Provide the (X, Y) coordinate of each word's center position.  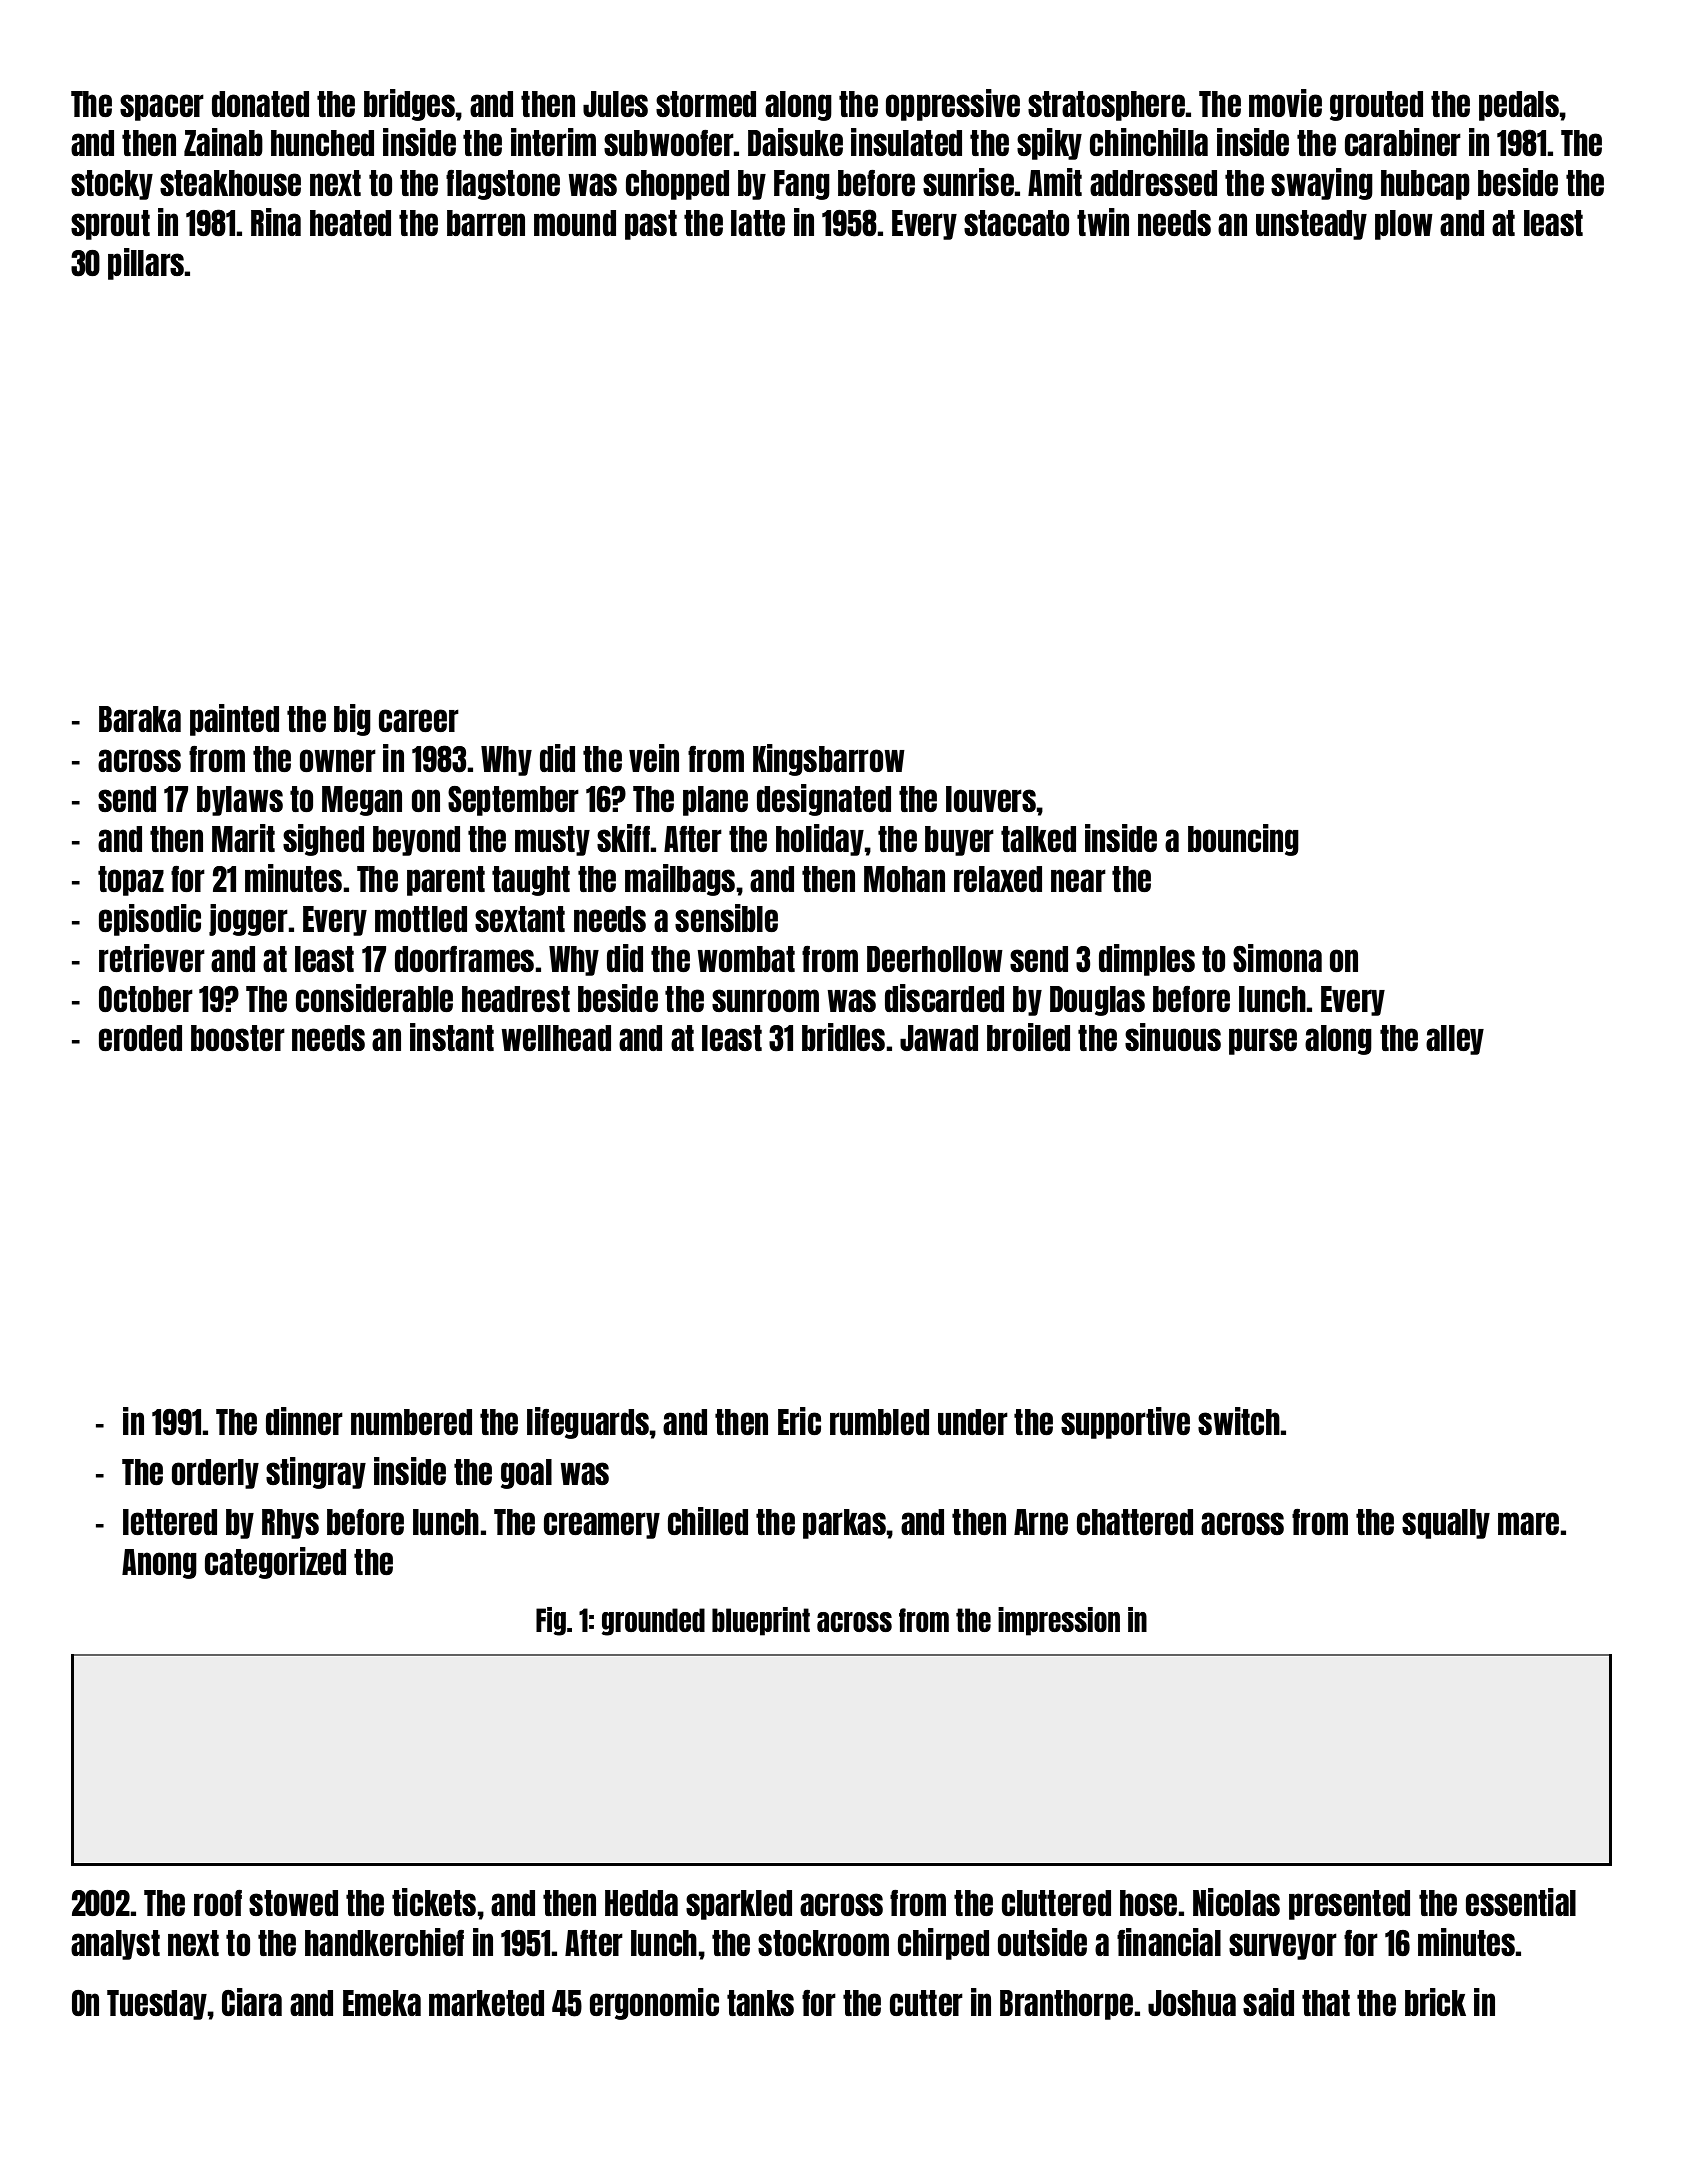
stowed (293, 1903)
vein (654, 758)
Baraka (140, 719)
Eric (799, 1421)
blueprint (761, 1621)
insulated (906, 142)
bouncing (1243, 840)
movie (1285, 103)
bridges (409, 105)
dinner (304, 1421)
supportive (1125, 1423)
